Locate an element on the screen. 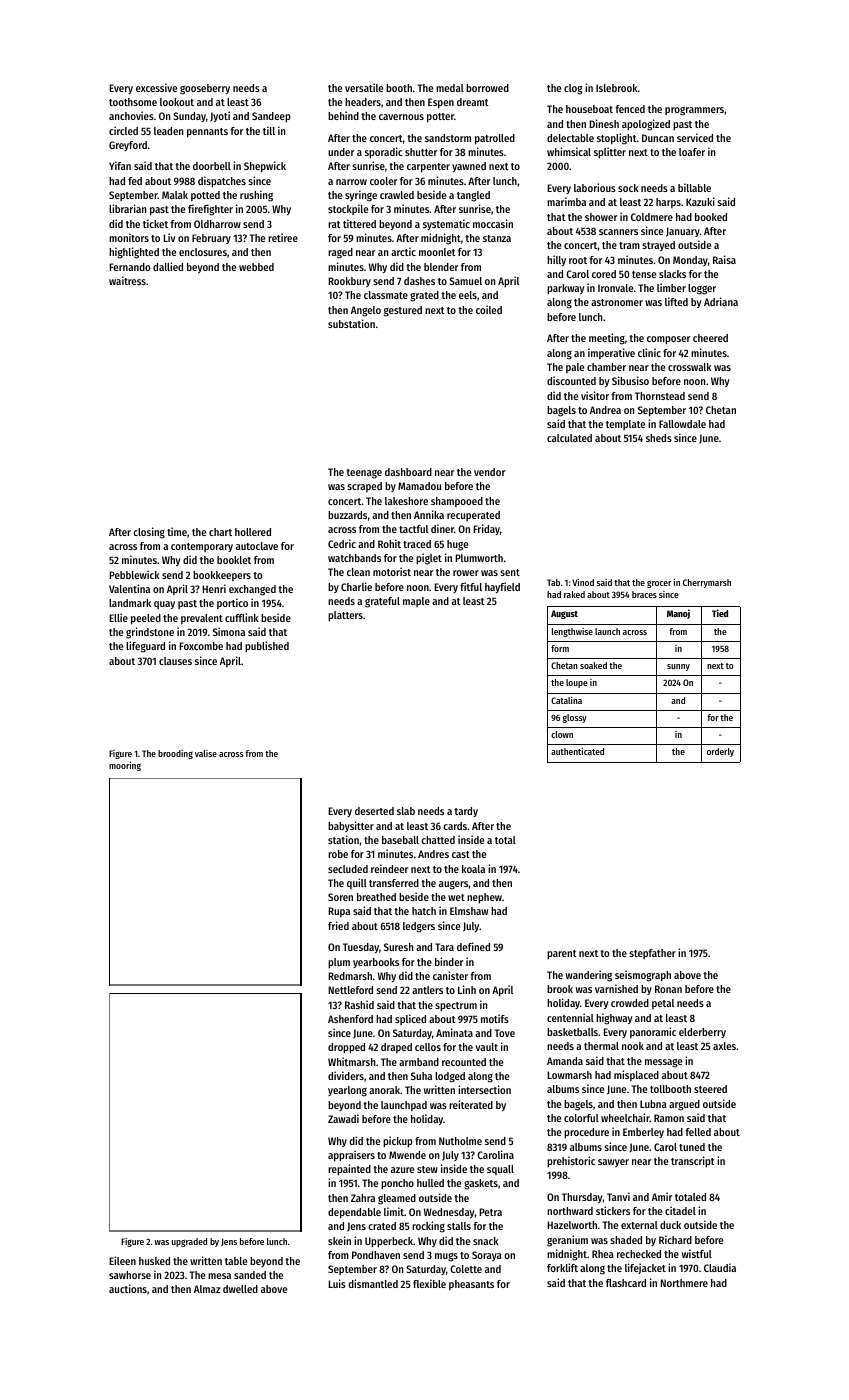 Image resolution: width=849 pixels, height=1400 pixels. Fallowdale is located at coordinates (682, 424).
